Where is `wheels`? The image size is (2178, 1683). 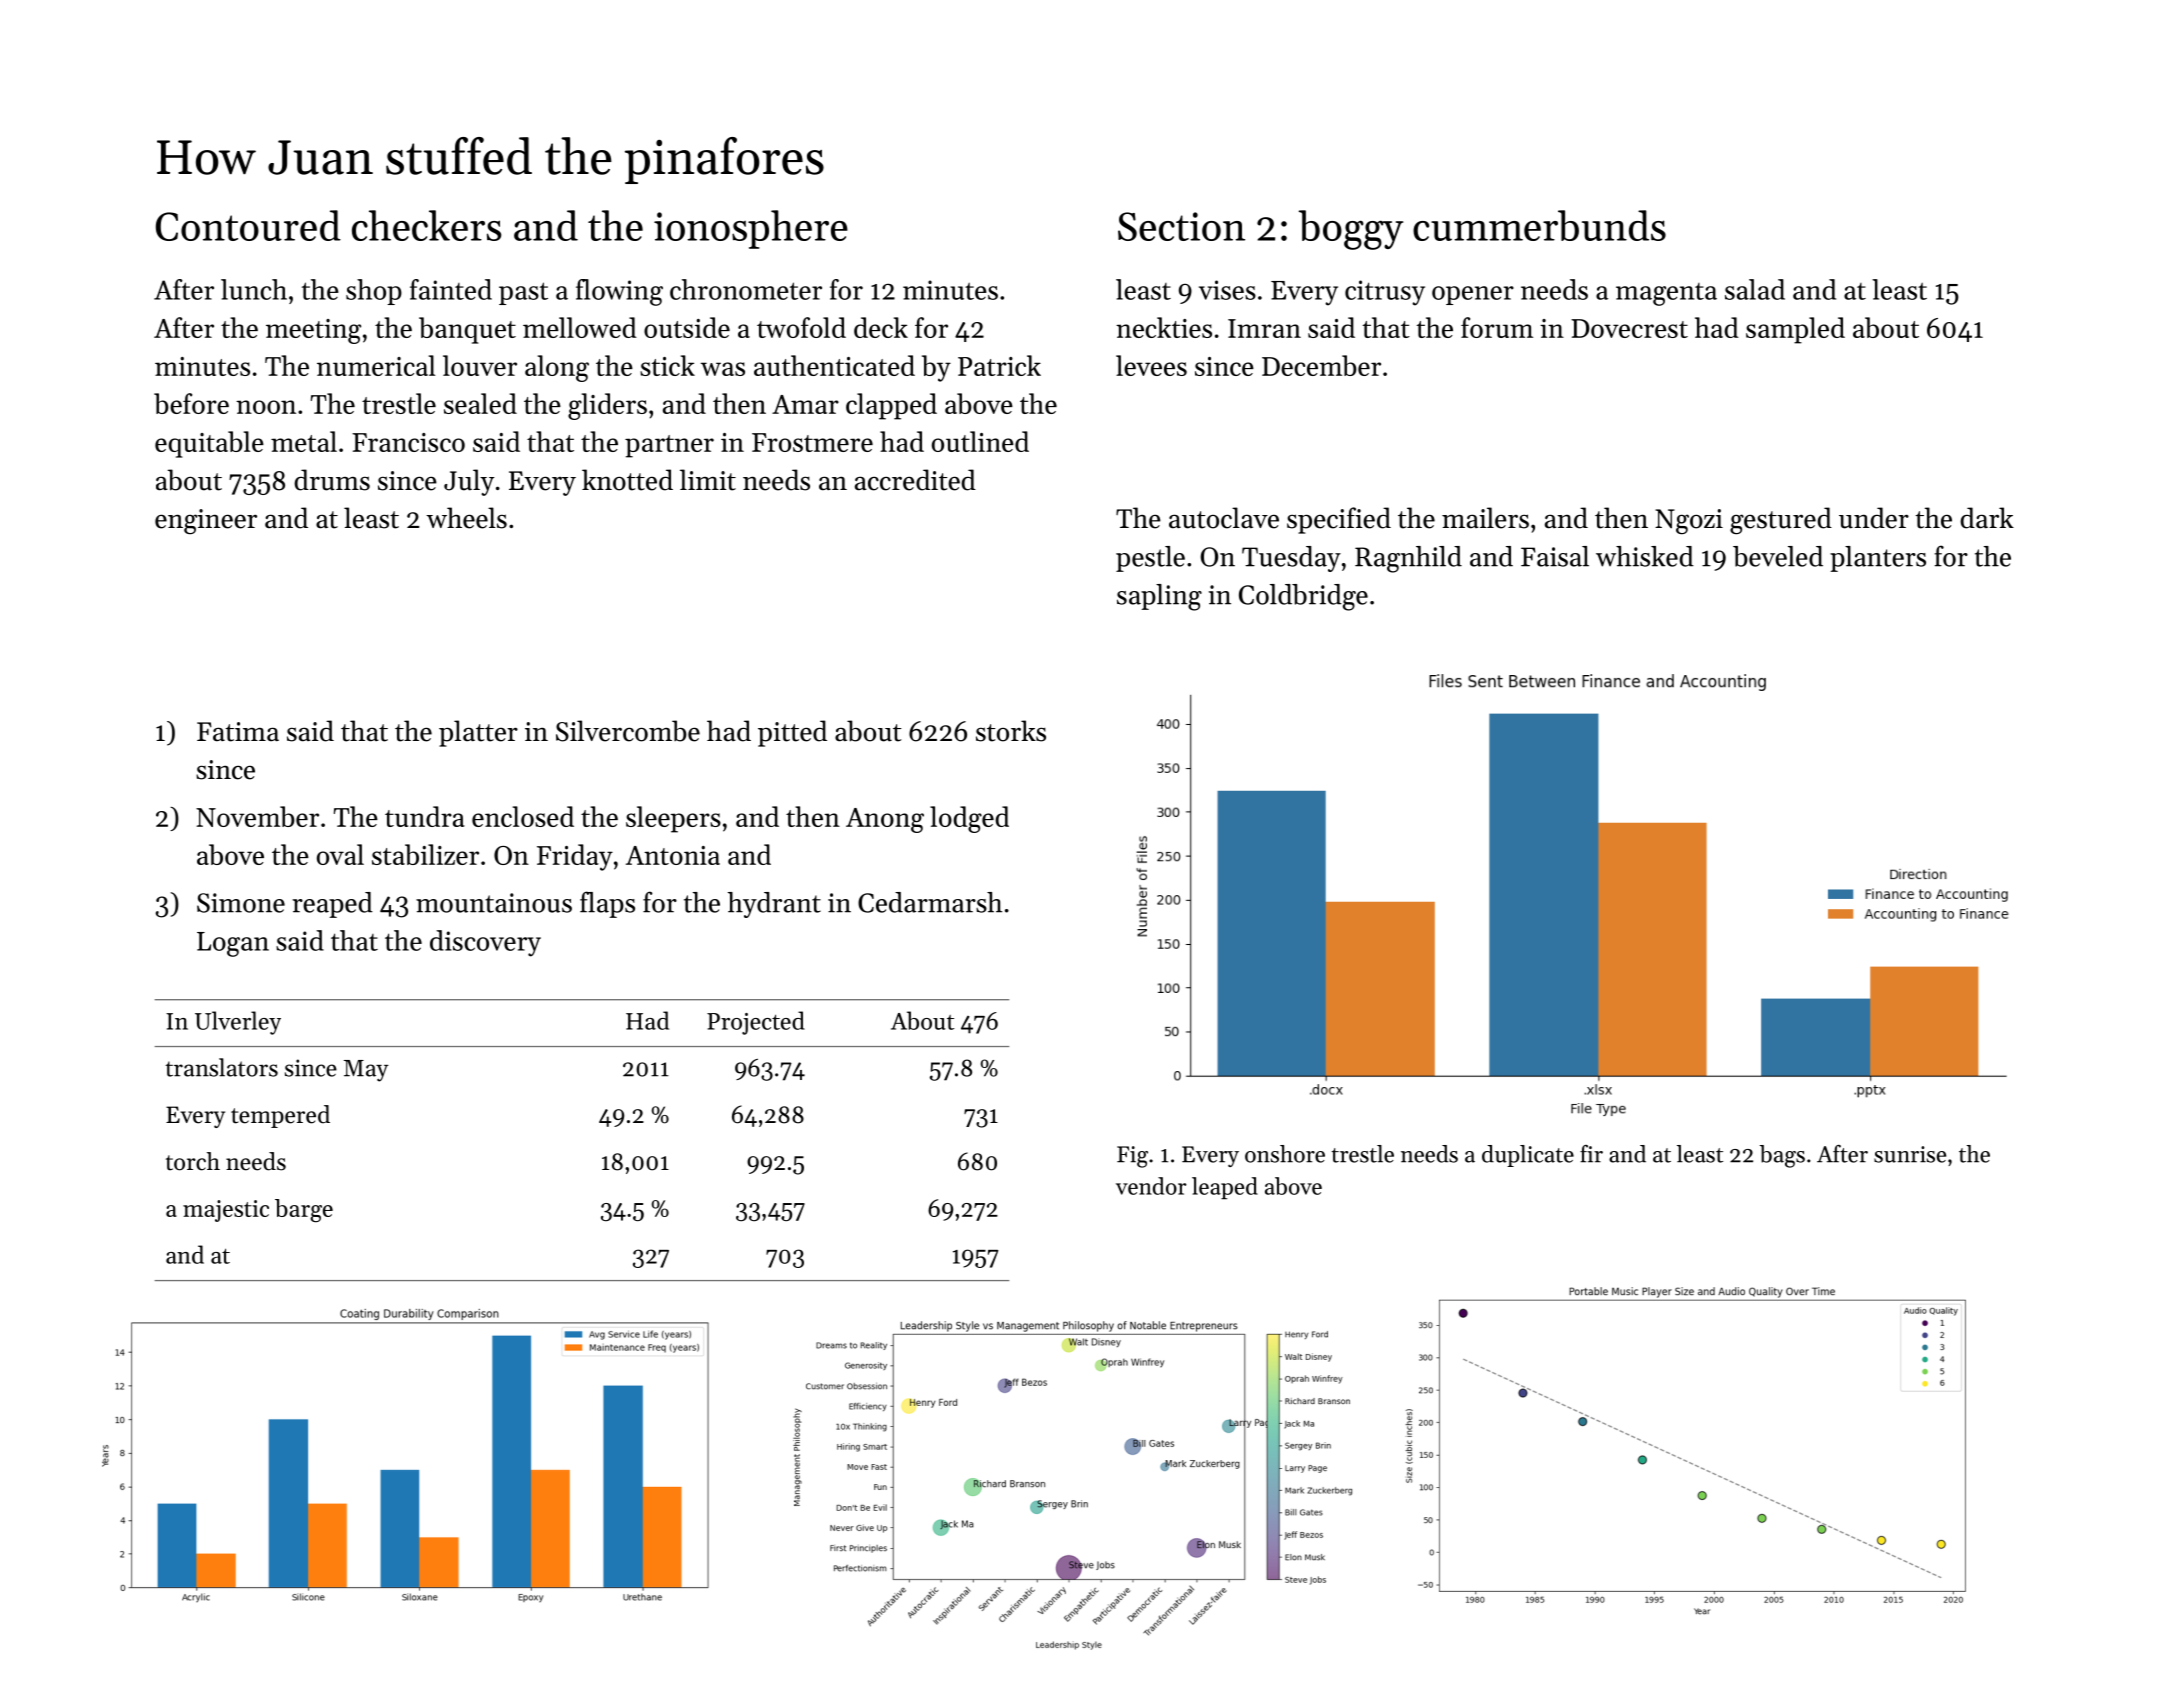
wheels is located at coordinates (466, 518).
